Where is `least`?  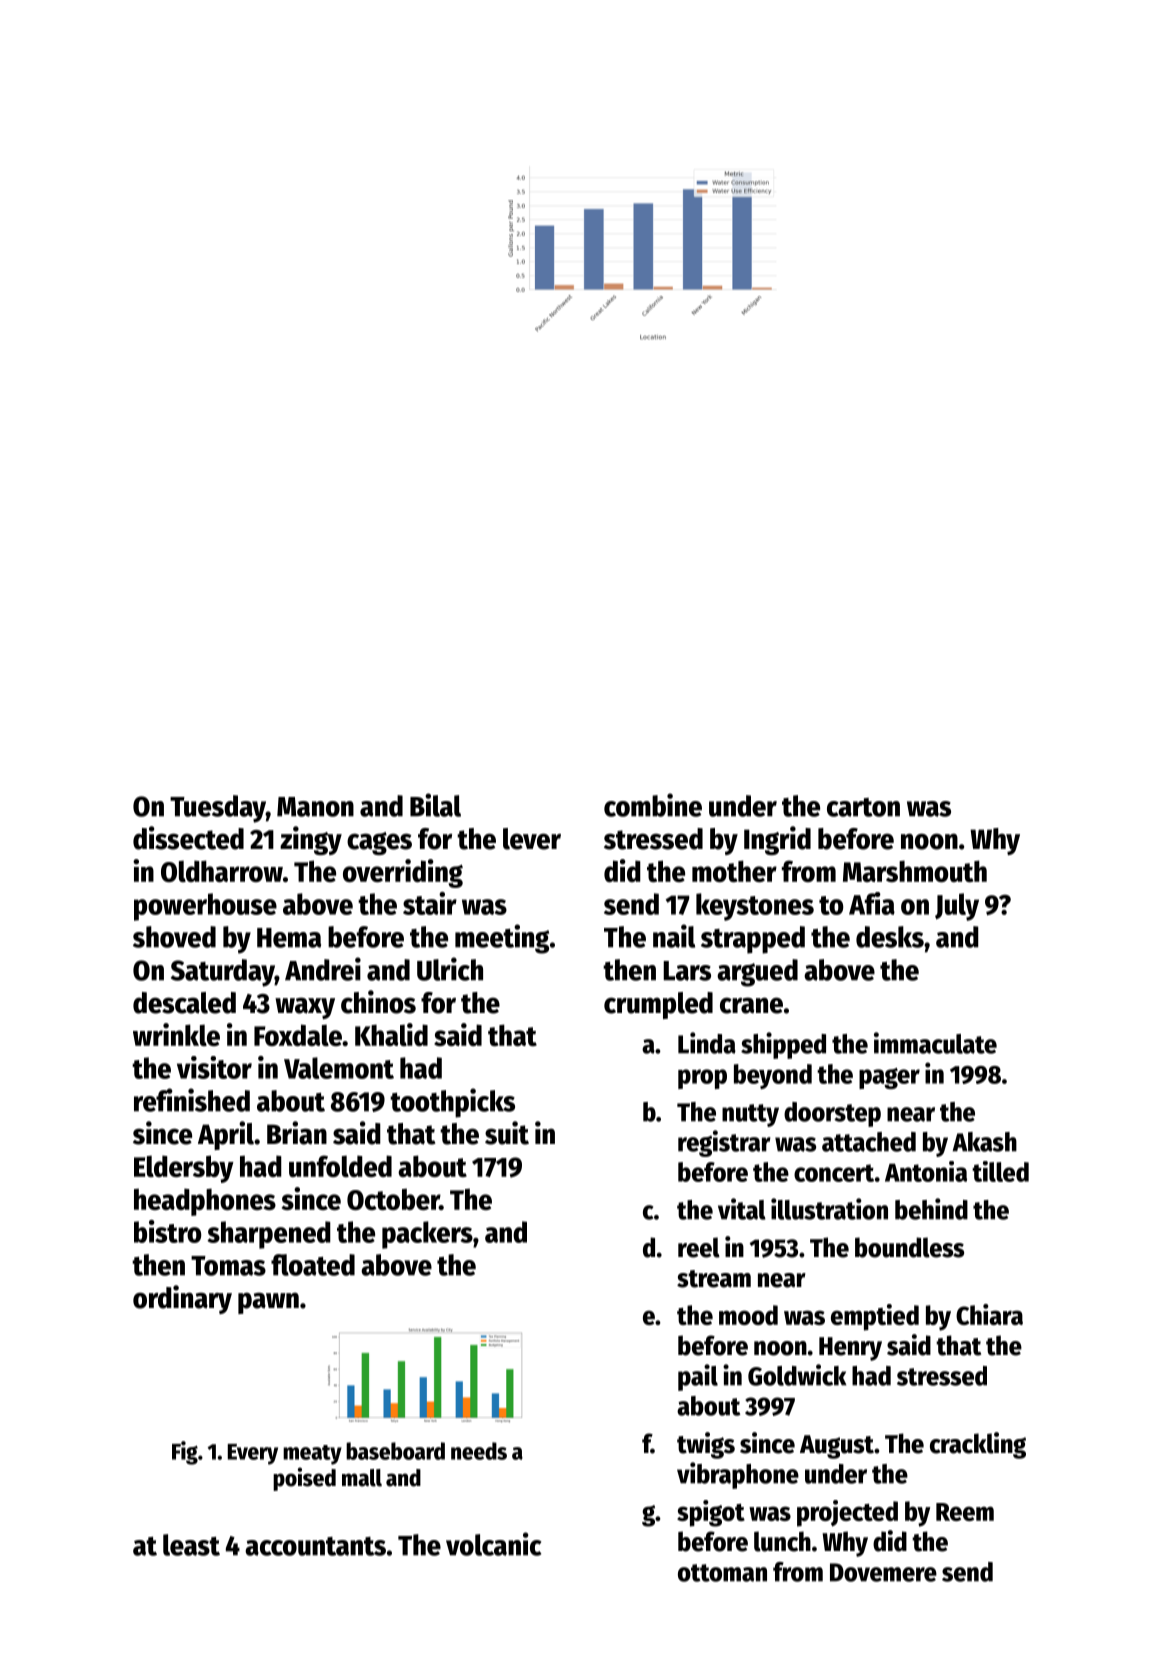 least is located at coordinates (191, 1545).
